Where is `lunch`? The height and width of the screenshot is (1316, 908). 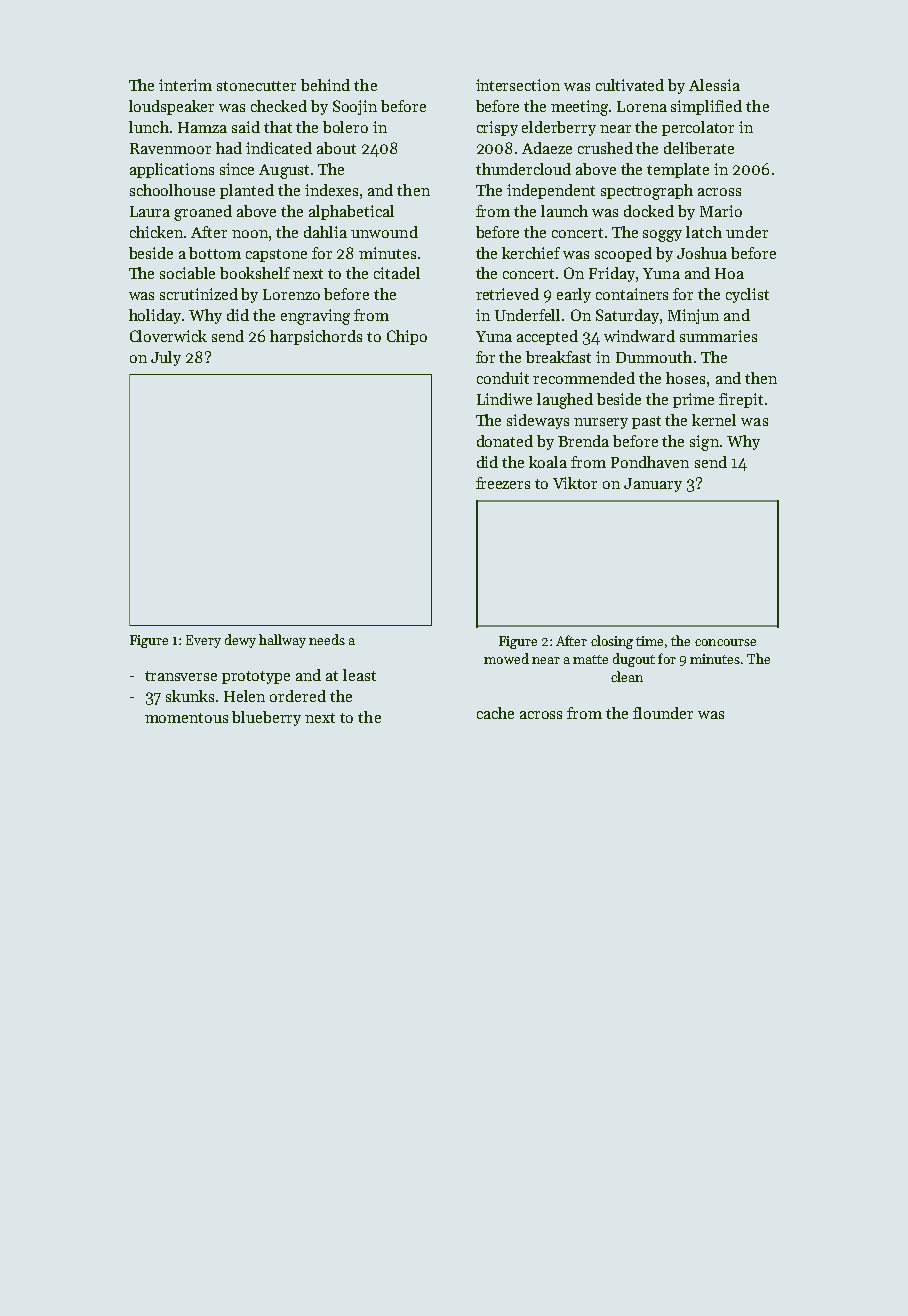 lunch is located at coordinates (149, 127).
